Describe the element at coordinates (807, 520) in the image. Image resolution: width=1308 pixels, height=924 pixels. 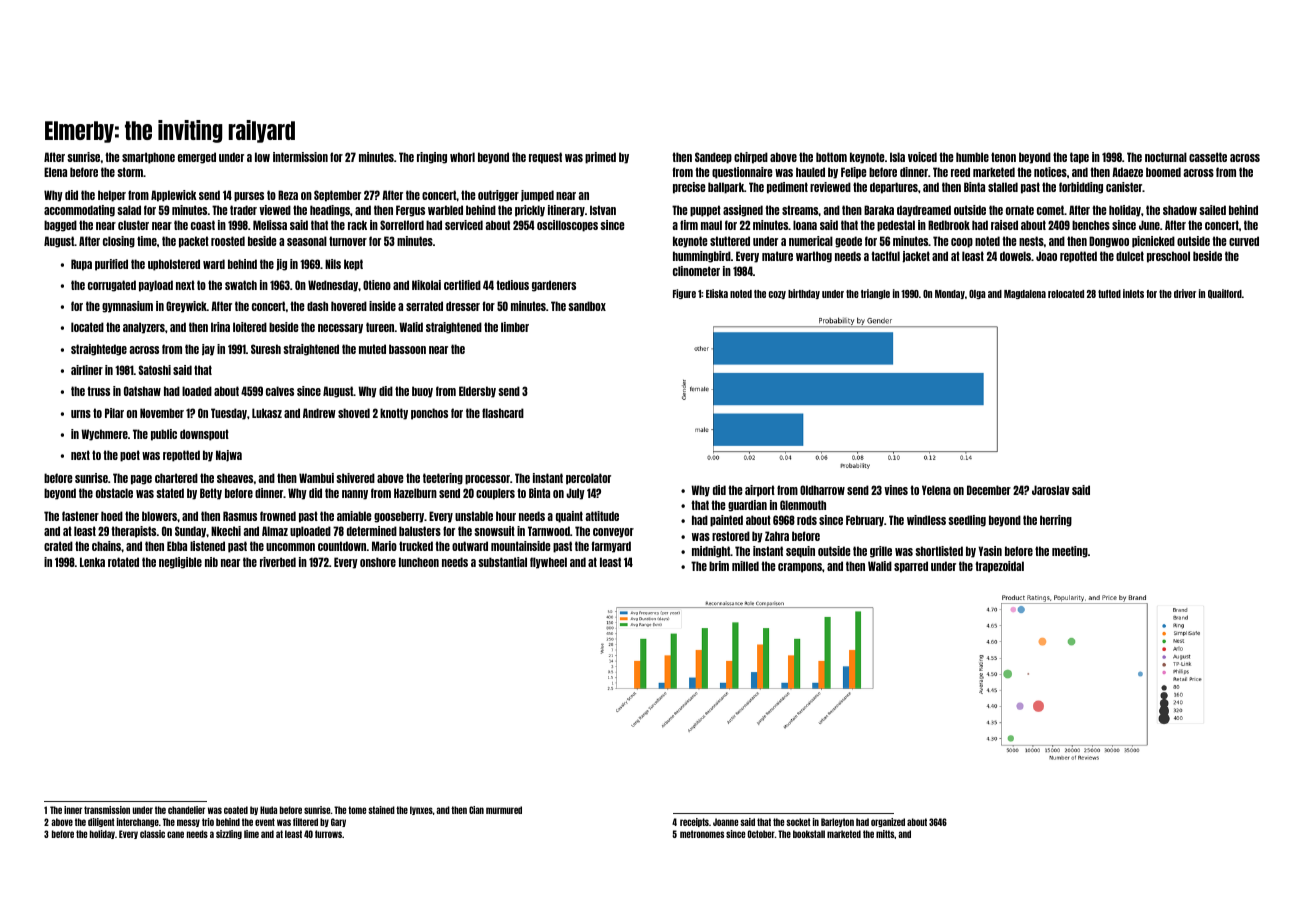
I see `rods` at that location.
